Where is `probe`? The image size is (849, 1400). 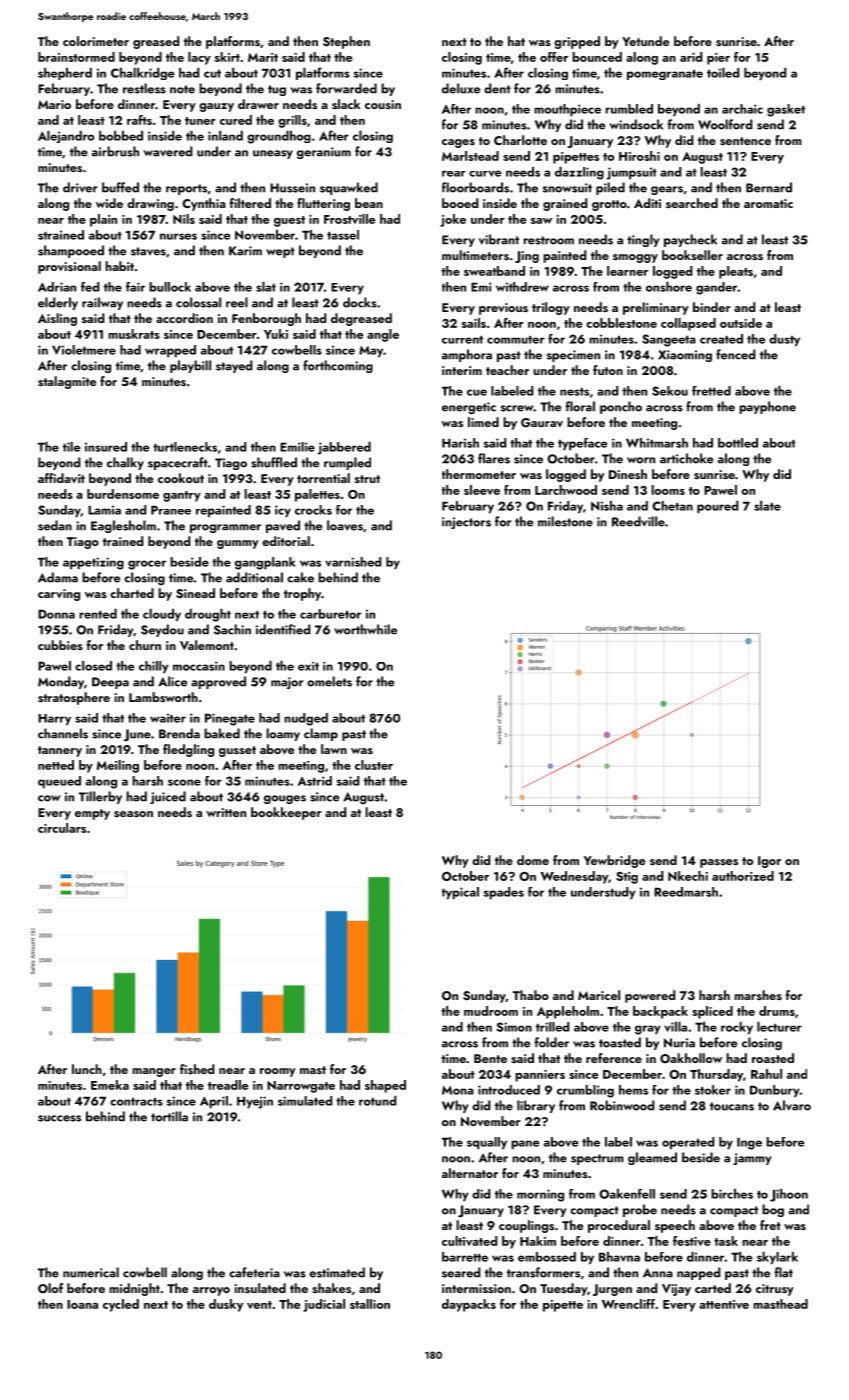 probe is located at coordinates (640, 1210).
